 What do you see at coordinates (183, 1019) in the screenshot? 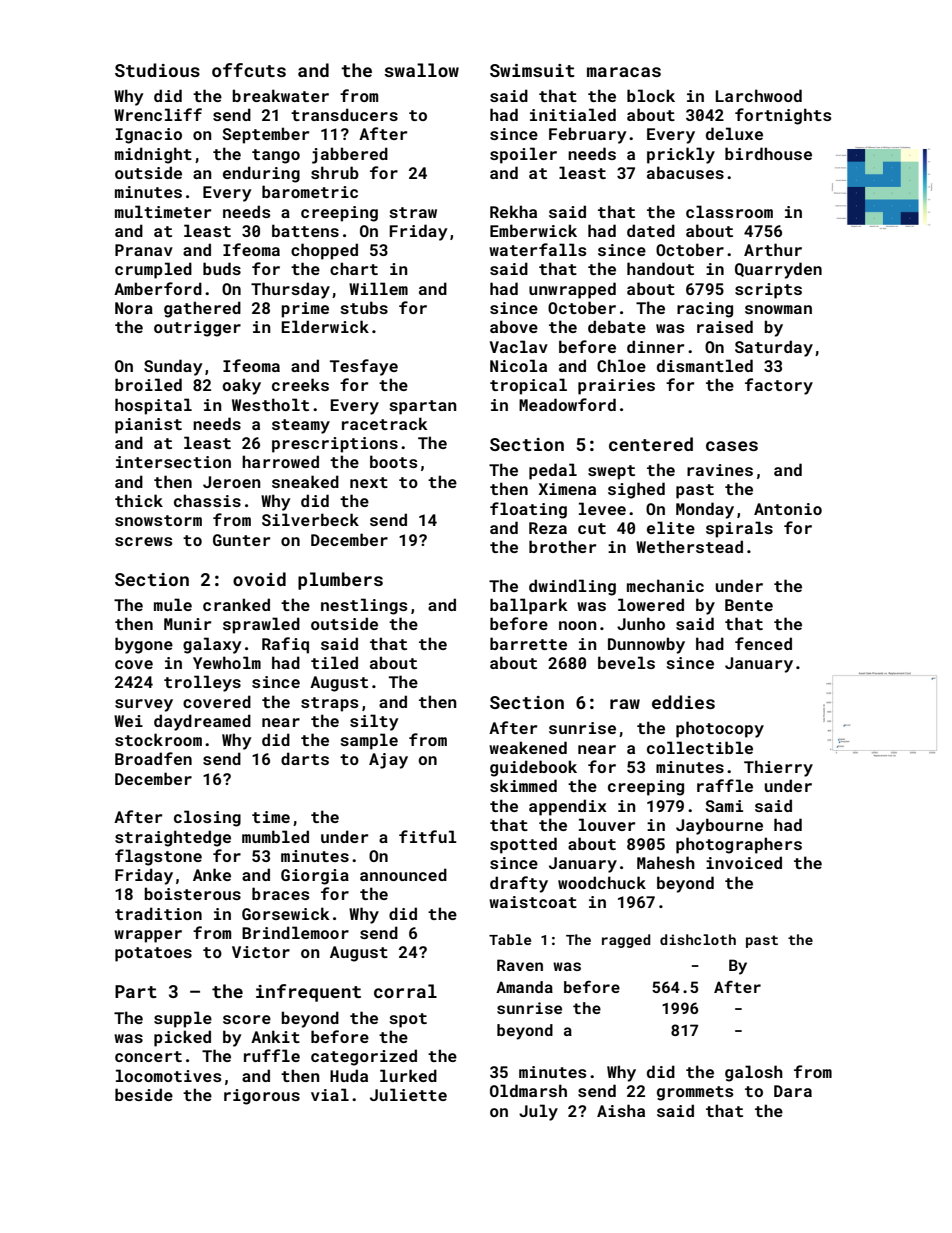
I see `supple` at bounding box center [183, 1019].
